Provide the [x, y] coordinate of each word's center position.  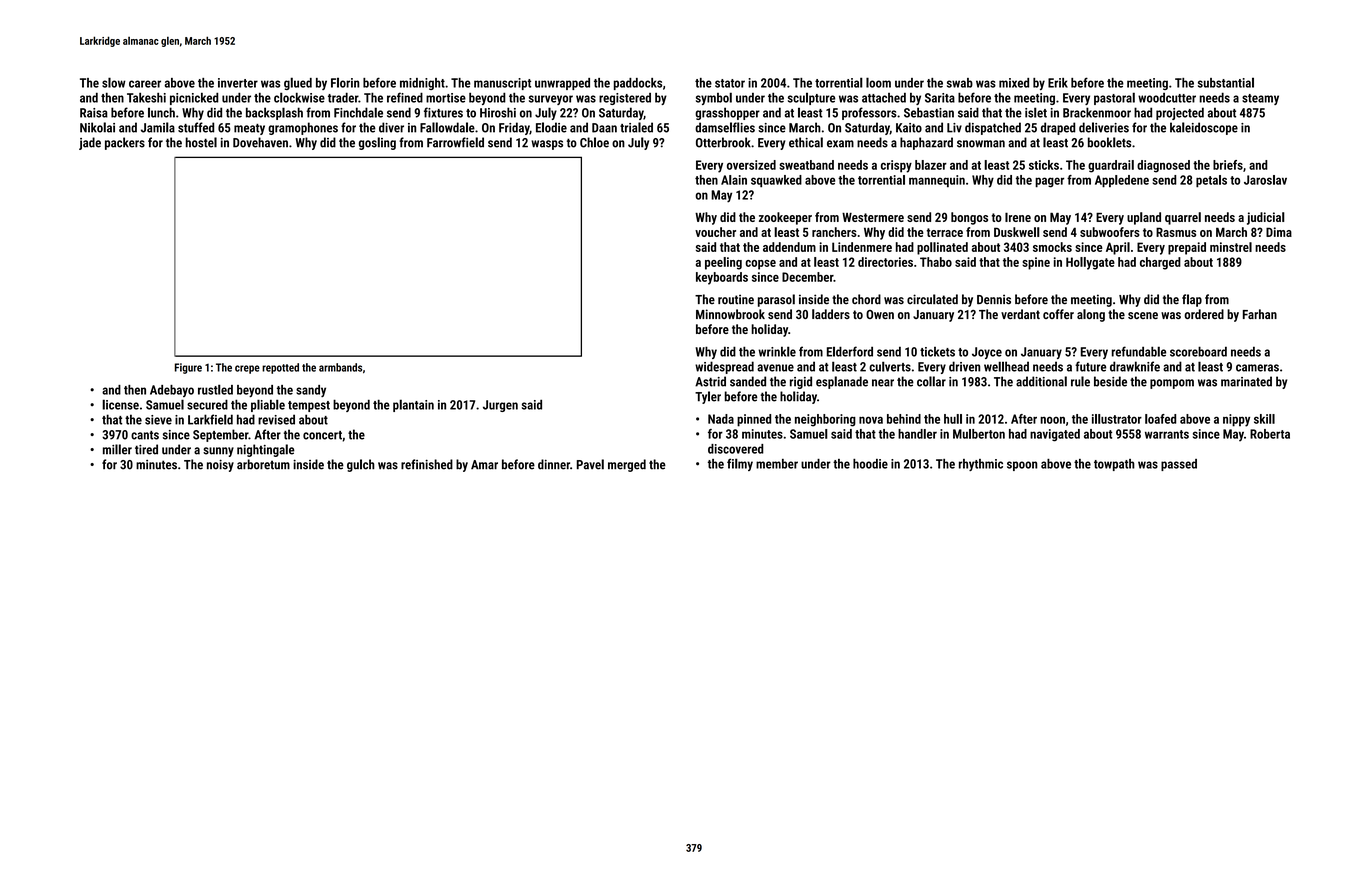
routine [736, 299]
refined [405, 97]
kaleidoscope [1204, 128]
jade [90, 143]
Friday [514, 128]
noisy [220, 465]
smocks [1052, 247]
